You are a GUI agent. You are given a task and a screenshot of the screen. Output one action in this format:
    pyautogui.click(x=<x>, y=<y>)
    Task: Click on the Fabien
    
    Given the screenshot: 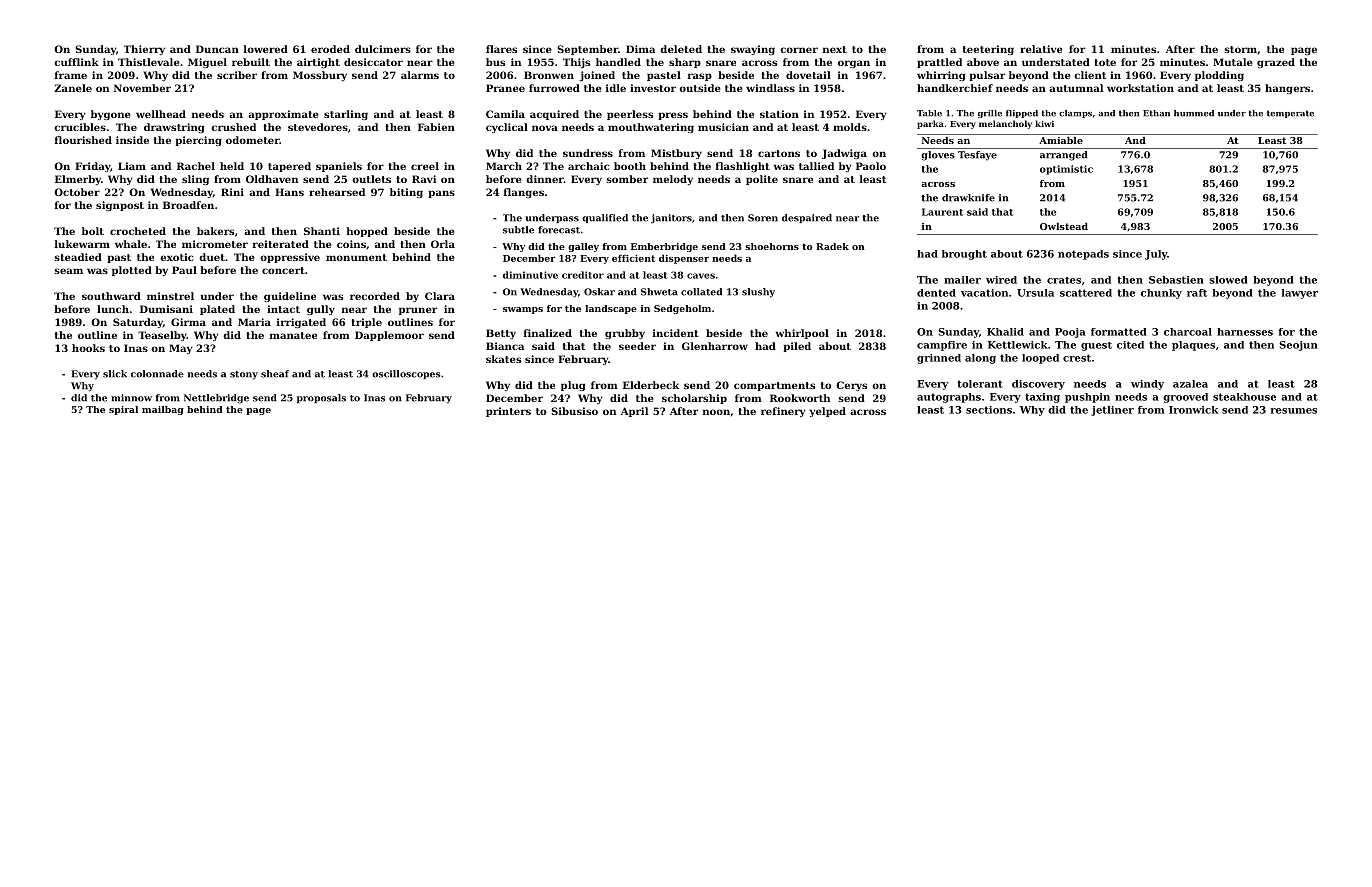 What is the action you would take?
    pyautogui.click(x=436, y=127)
